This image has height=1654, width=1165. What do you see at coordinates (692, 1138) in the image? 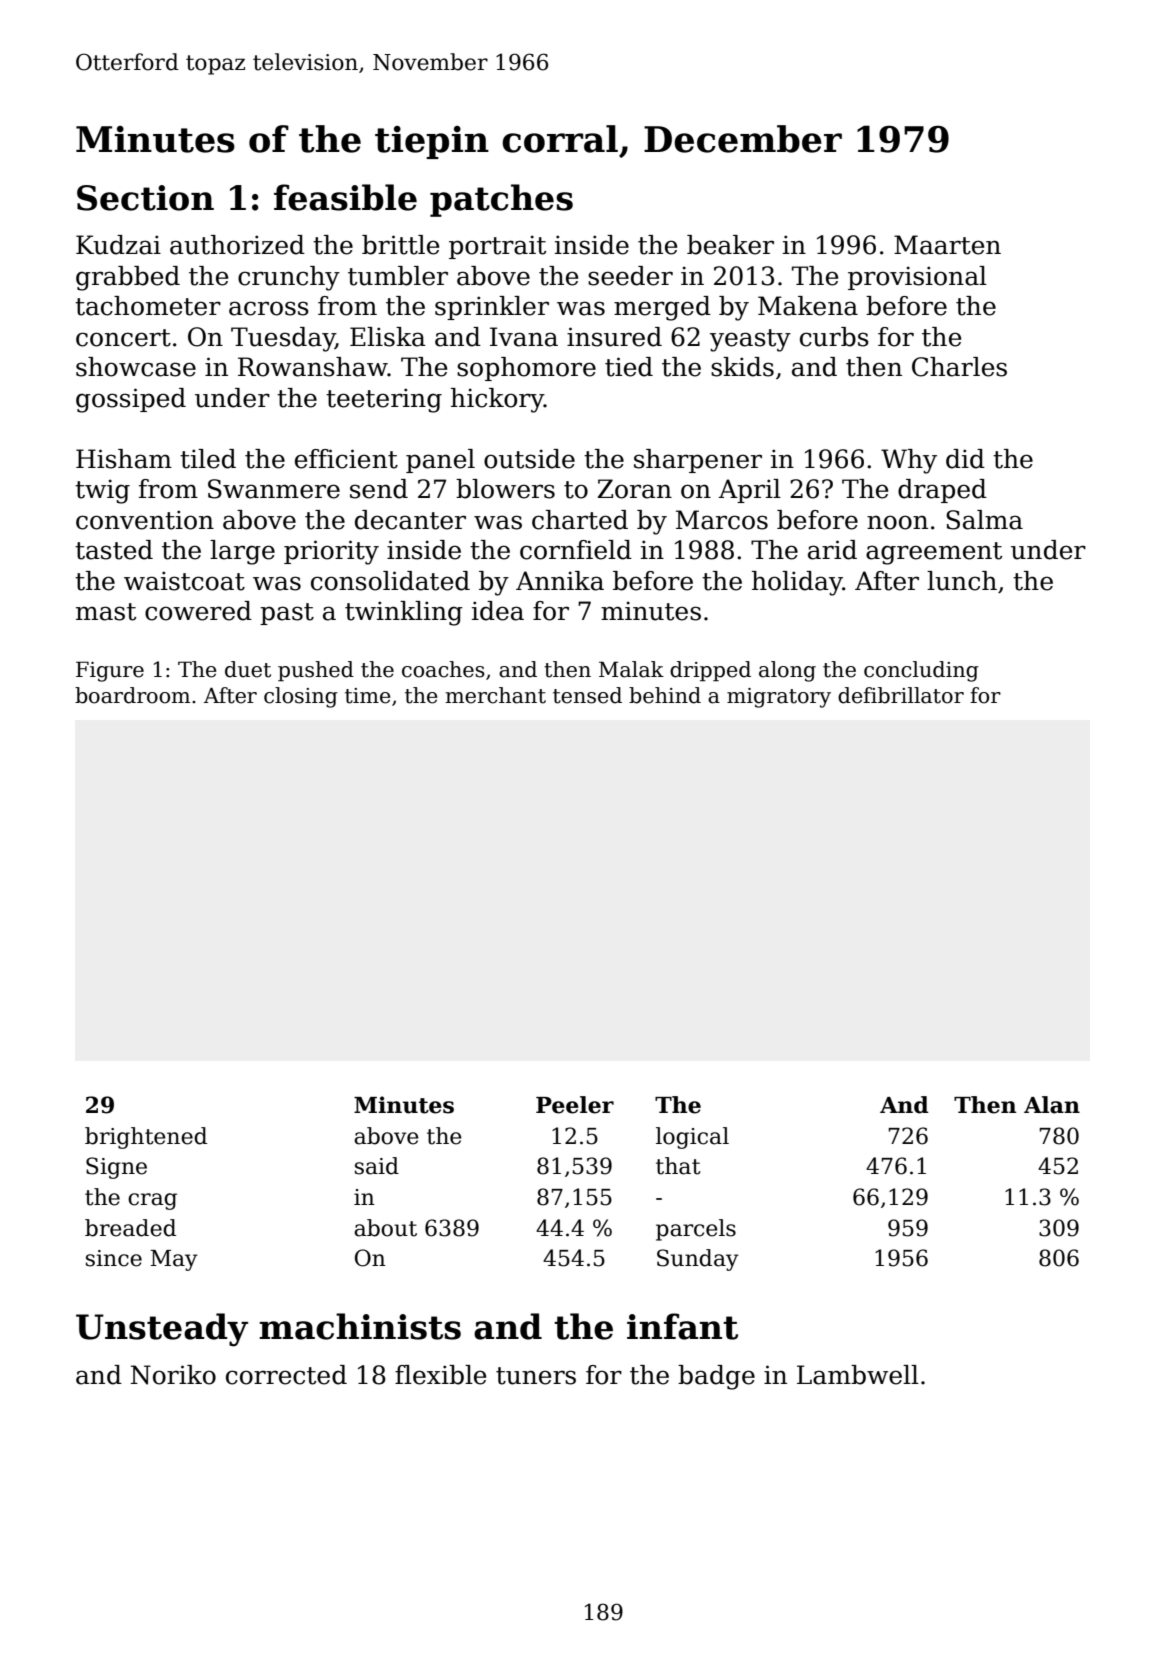
I see `logical` at bounding box center [692, 1138].
